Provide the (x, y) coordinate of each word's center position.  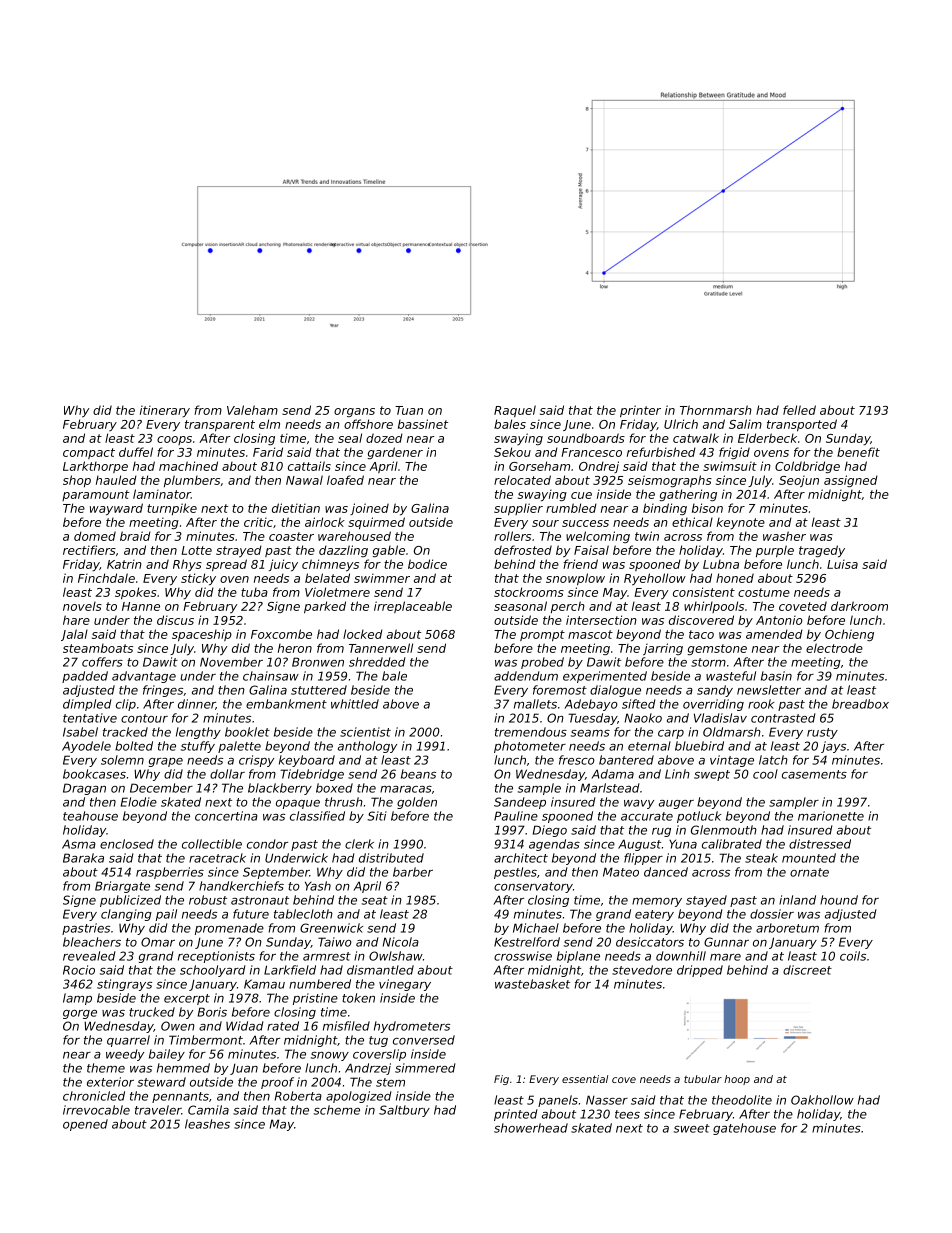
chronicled (94, 1096)
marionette (831, 816)
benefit (858, 452)
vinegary (405, 985)
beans (418, 774)
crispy (256, 761)
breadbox (860, 704)
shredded (377, 662)
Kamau (264, 984)
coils (853, 956)
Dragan (84, 789)
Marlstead (610, 788)
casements (814, 774)
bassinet (423, 424)
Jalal (74, 635)
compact (89, 453)
